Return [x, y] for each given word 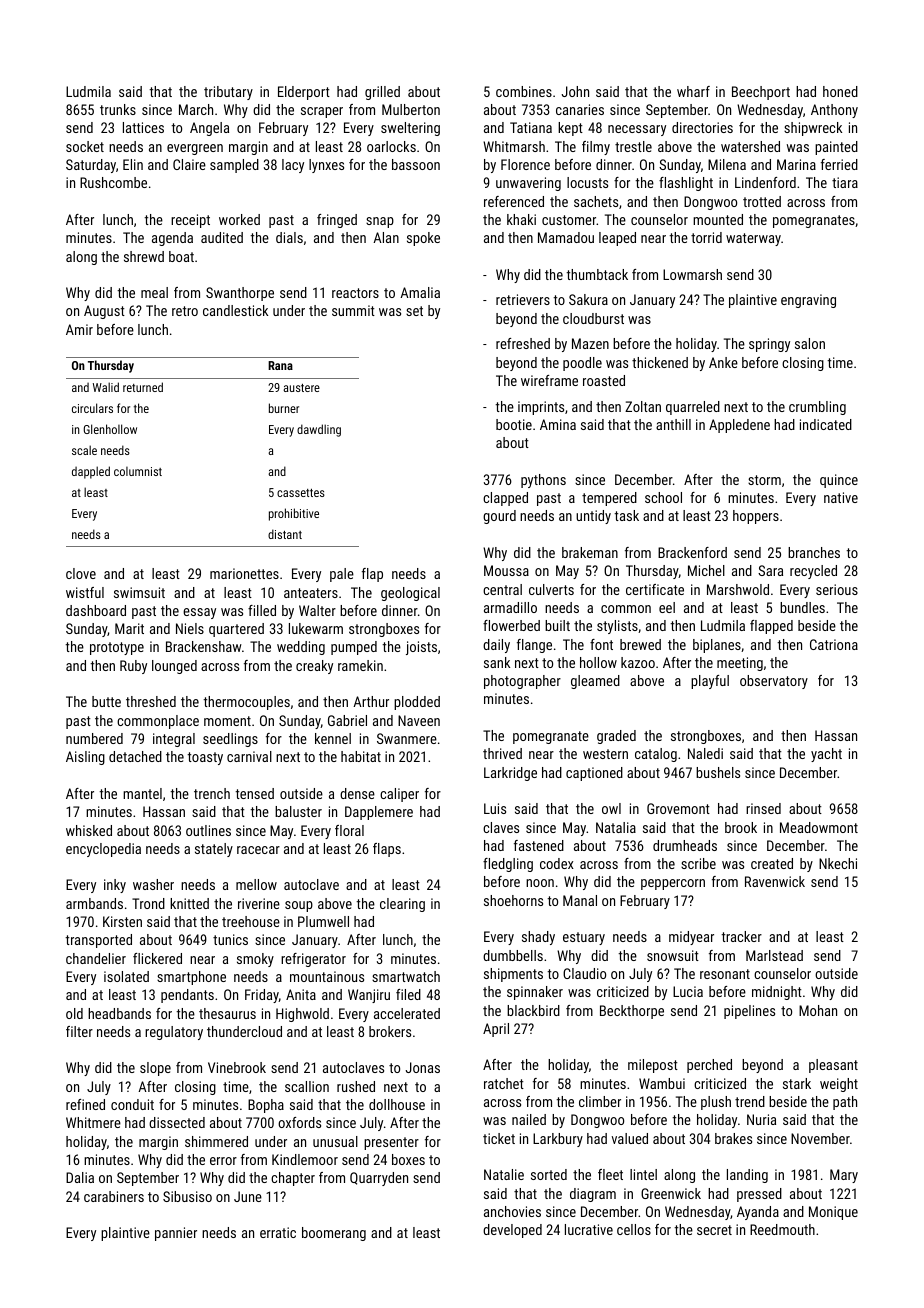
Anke [723, 362]
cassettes [301, 493]
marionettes [244, 573]
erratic [278, 1232]
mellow [256, 884]
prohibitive [294, 514]
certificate [655, 589]
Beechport [761, 93]
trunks [118, 109]
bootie [514, 424]
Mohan [818, 1010]
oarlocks [391, 146]
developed [512, 1231]
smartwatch [406, 976]
